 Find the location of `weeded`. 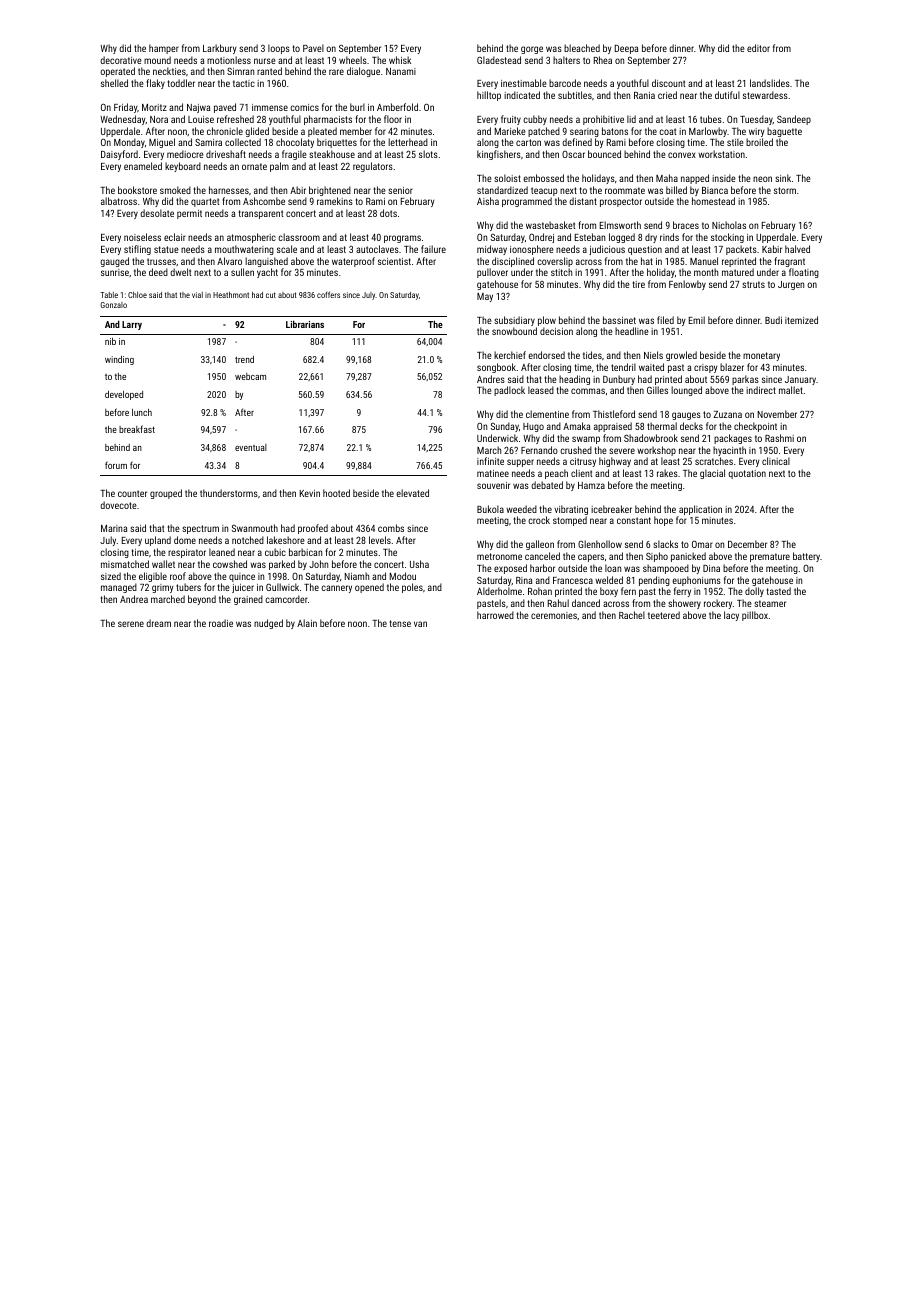

weeded is located at coordinates (521, 509).
